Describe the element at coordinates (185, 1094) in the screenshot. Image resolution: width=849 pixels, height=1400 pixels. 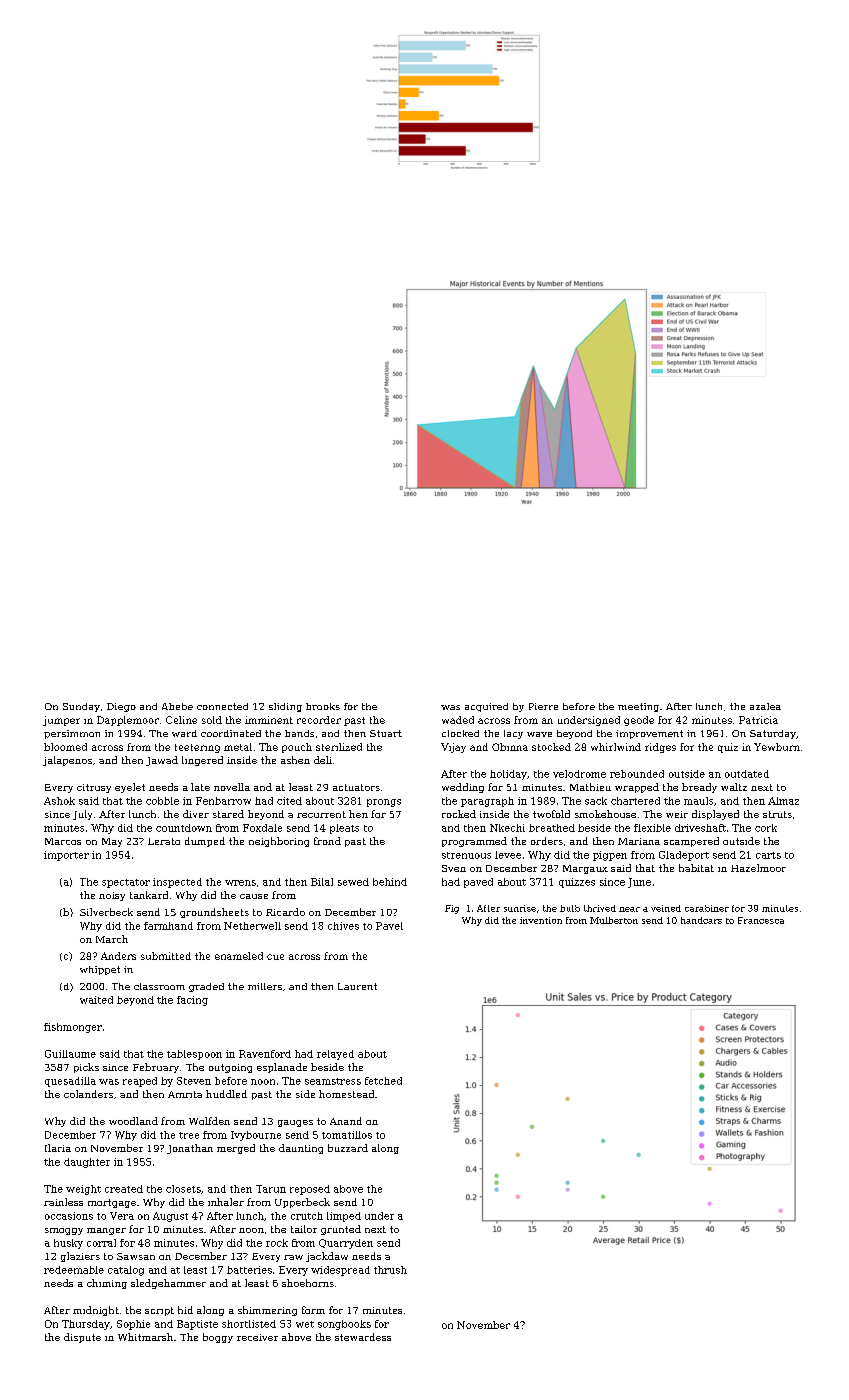
I see `Amrita` at that location.
